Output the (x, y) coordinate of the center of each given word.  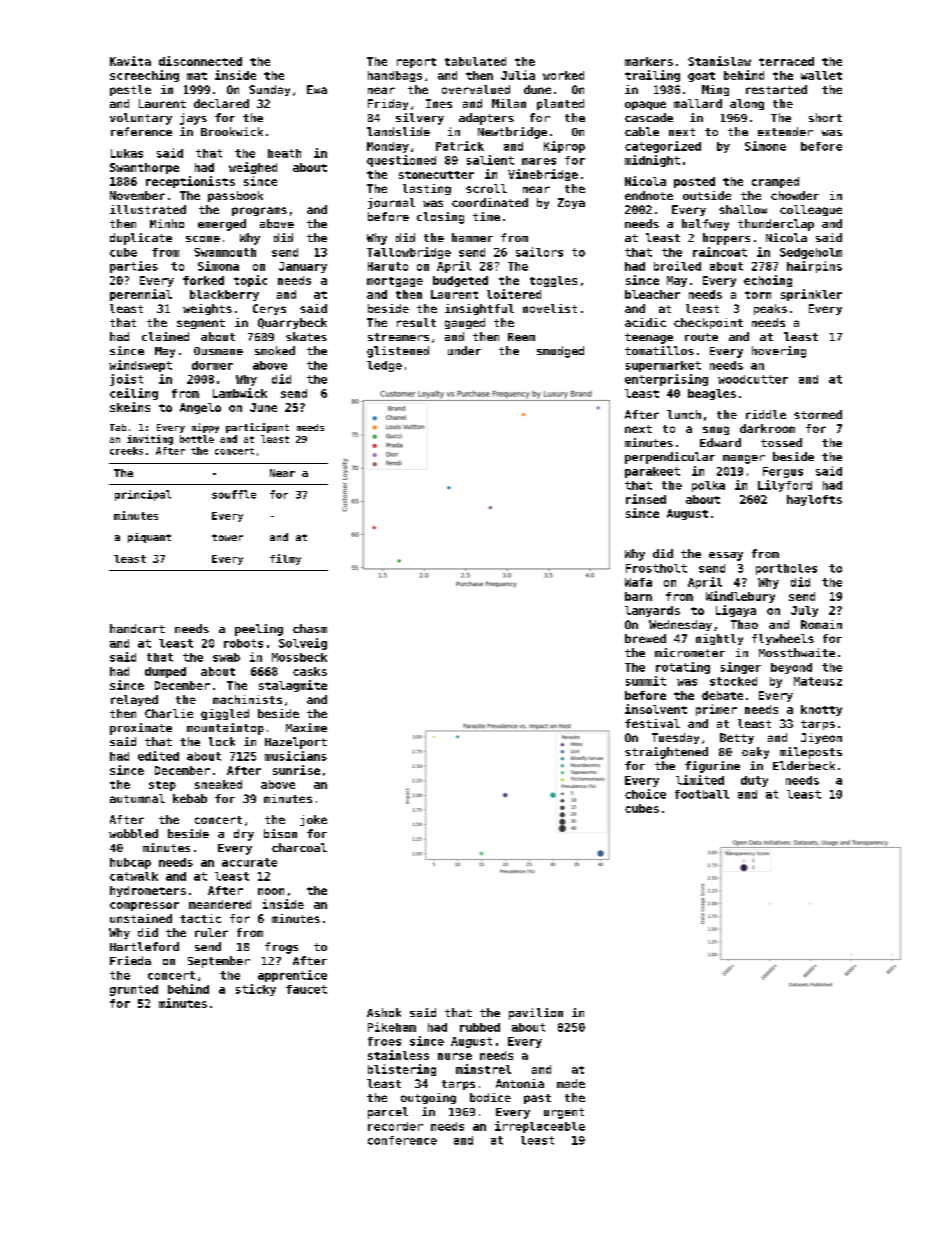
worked (563, 75)
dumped (165, 672)
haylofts (814, 500)
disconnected (200, 61)
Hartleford (144, 946)
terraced (786, 61)
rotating (683, 668)
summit (646, 681)
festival (652, 723)
